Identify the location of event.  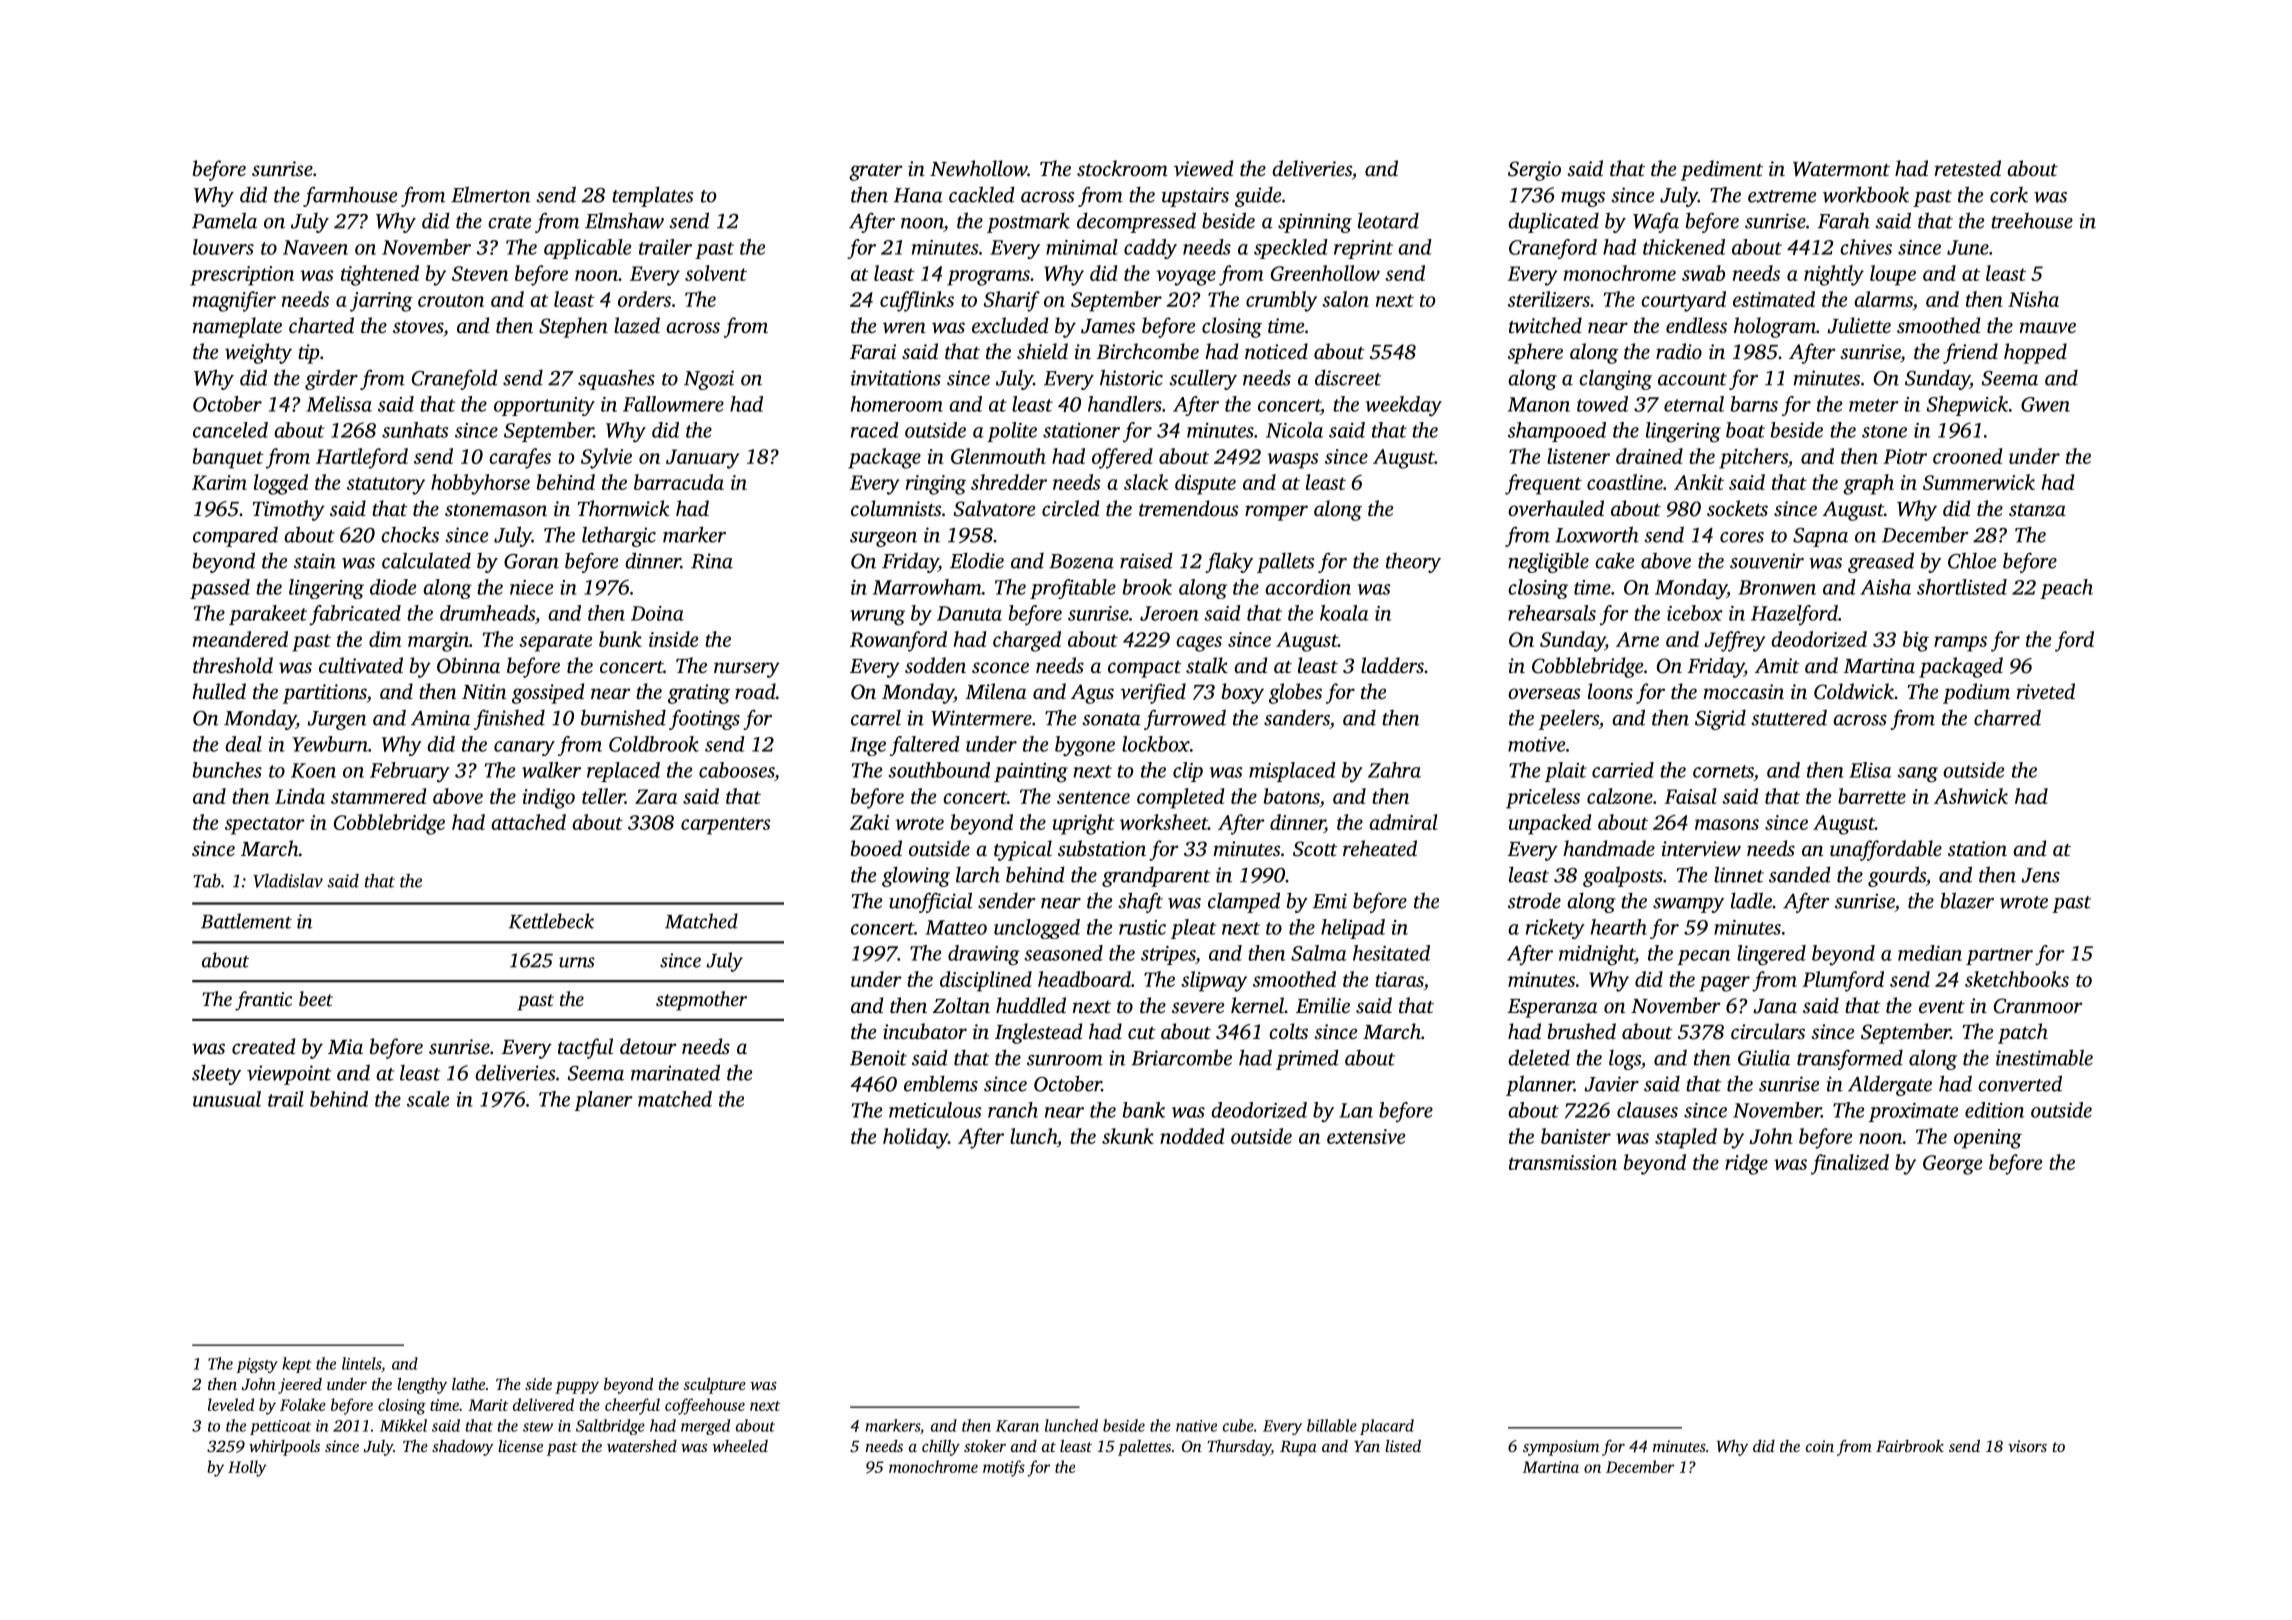
(1942, 1007).
